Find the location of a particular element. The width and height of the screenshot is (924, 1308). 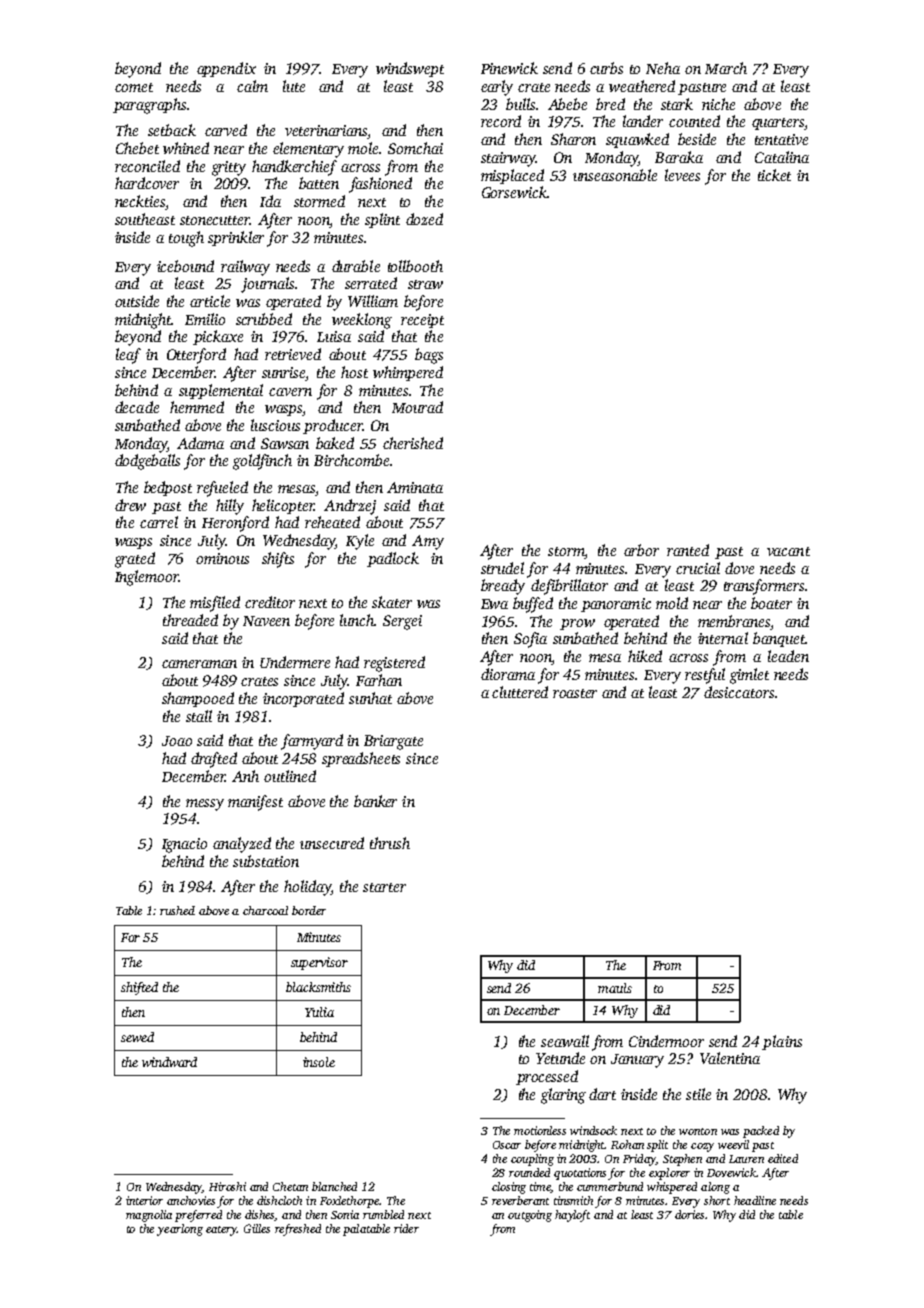

curbs is located at coordinates (606, 68).
